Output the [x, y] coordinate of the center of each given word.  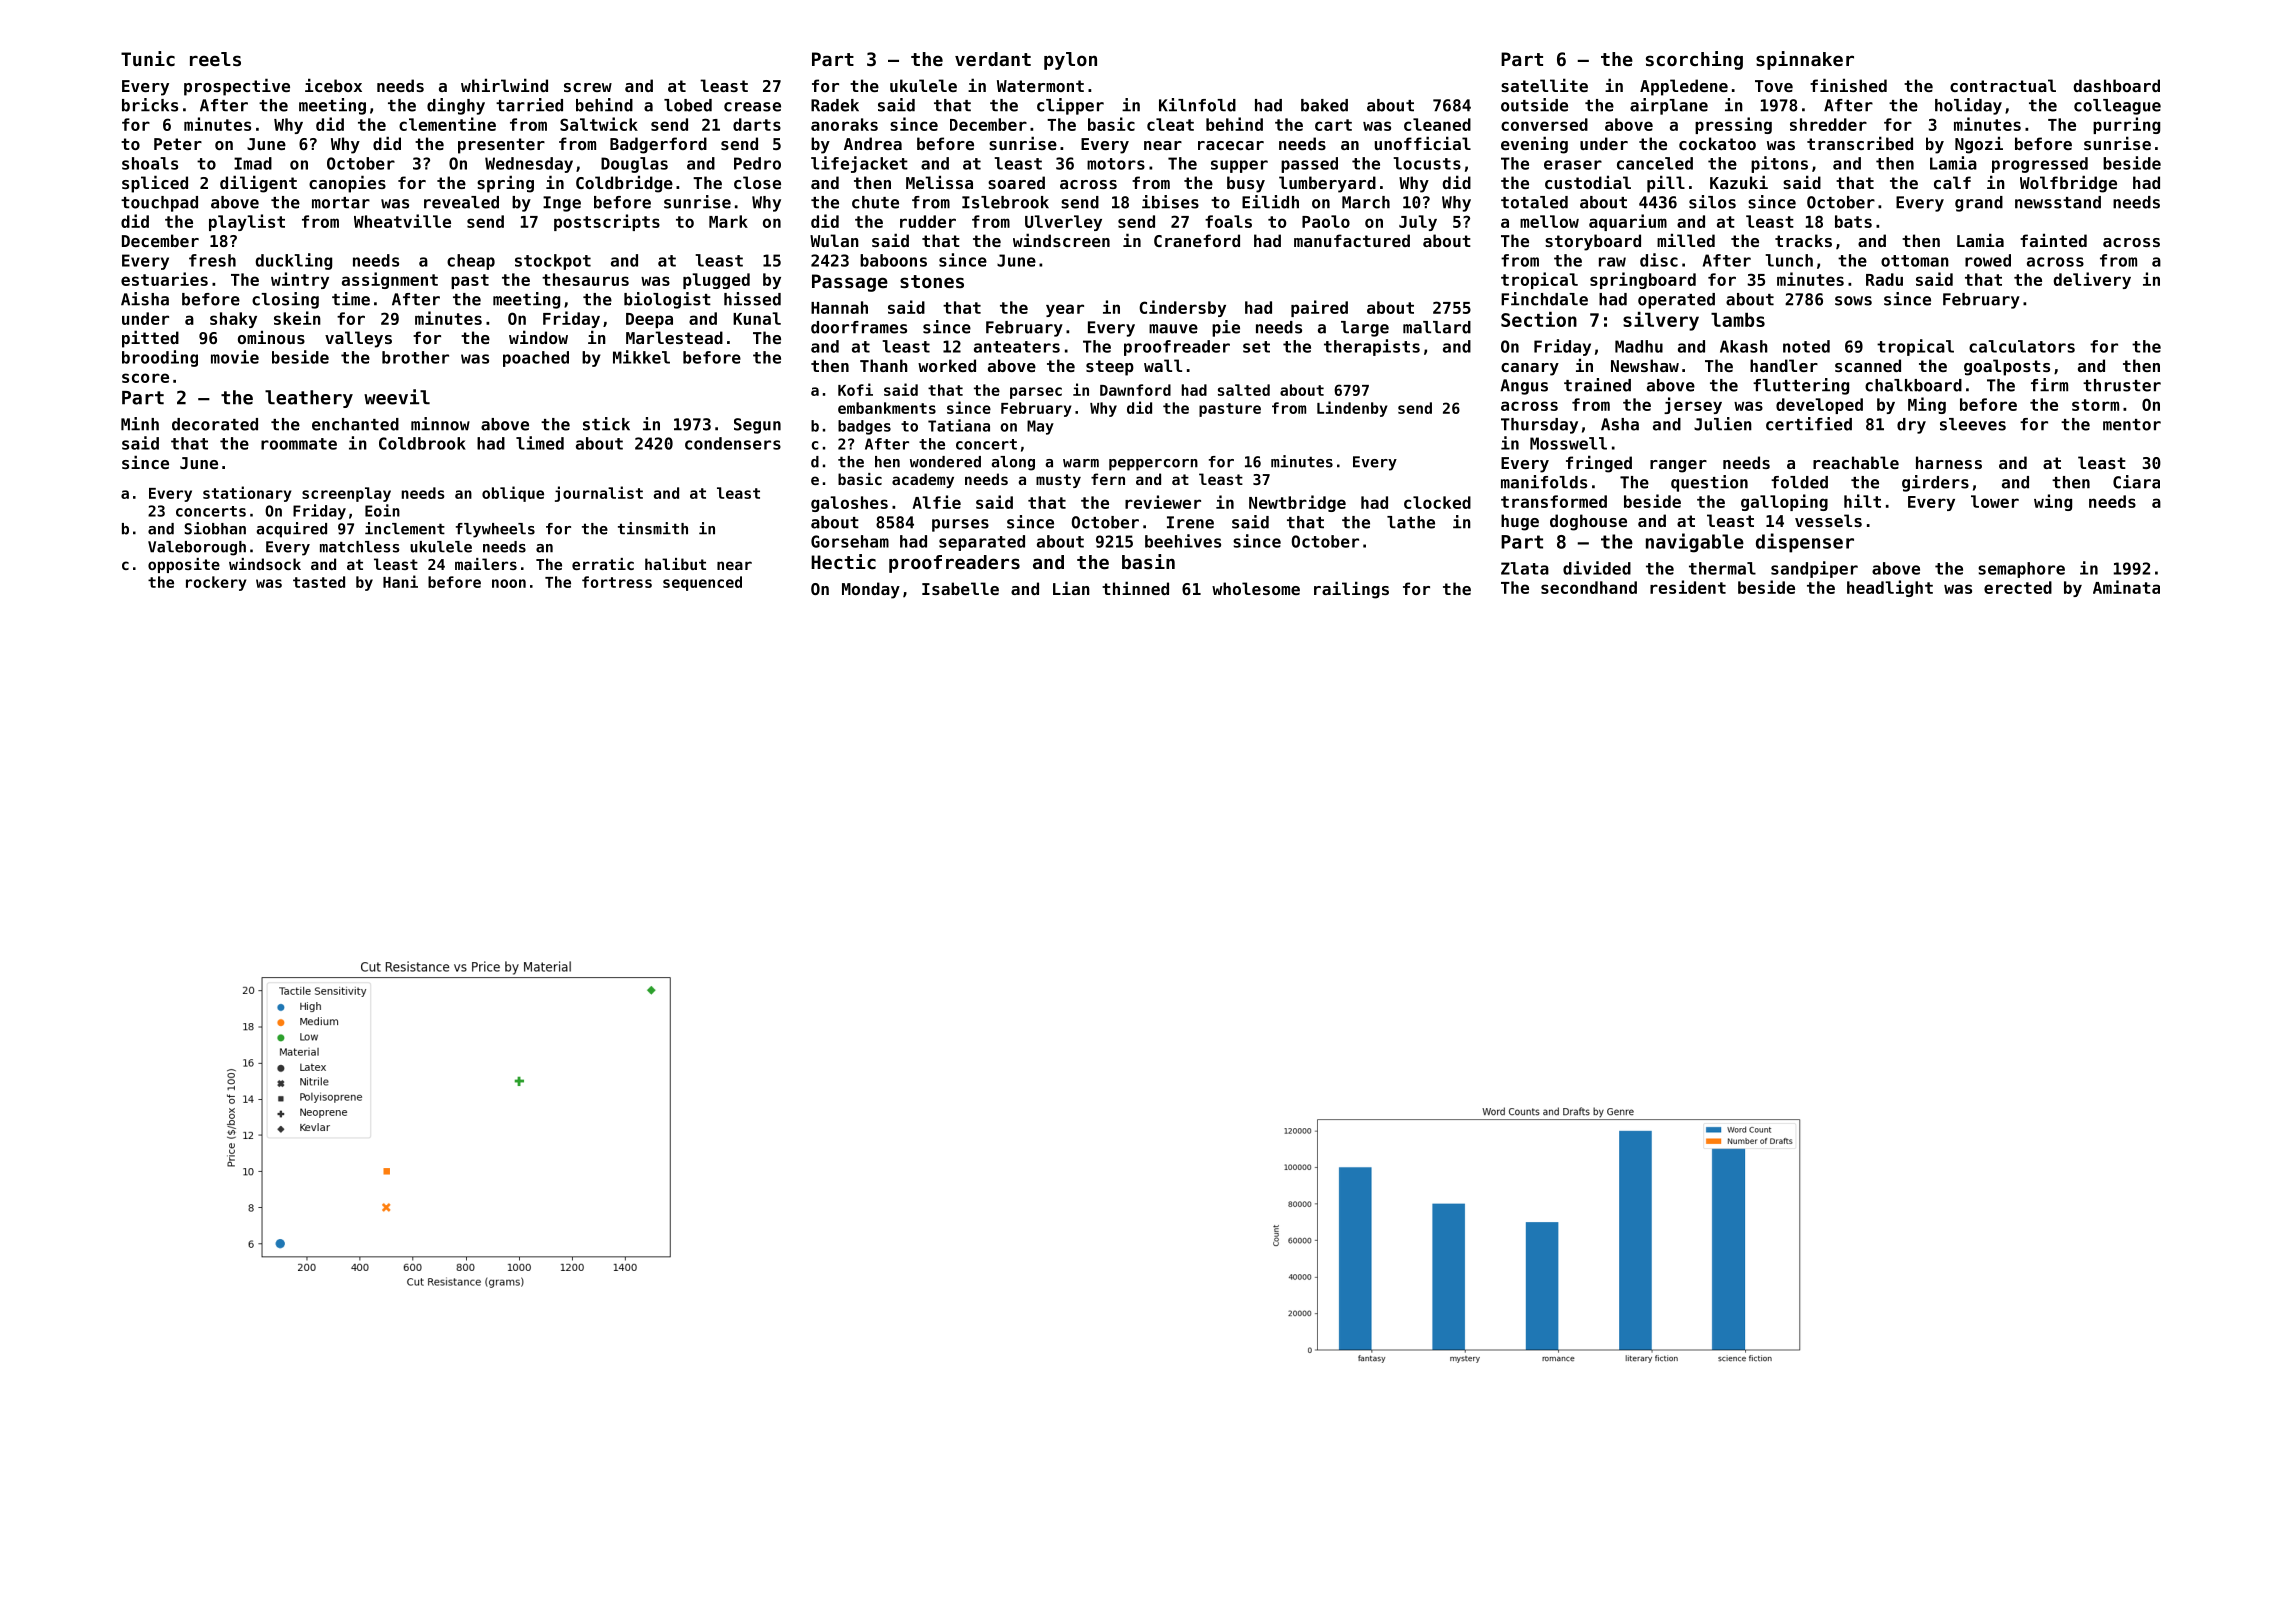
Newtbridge [1297, 503]
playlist [247, 222]
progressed [2040, 165]
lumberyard [1327, 184]
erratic [603, 564]
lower [1995, 501]
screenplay [346, 494]
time [351, 299]
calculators [2022, 346]
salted [1244, 390]
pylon [1070, 61]
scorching [1694, 60]
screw [588, 87]
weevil [397, 397]
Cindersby [1182, 308]
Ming [1927, 405]
